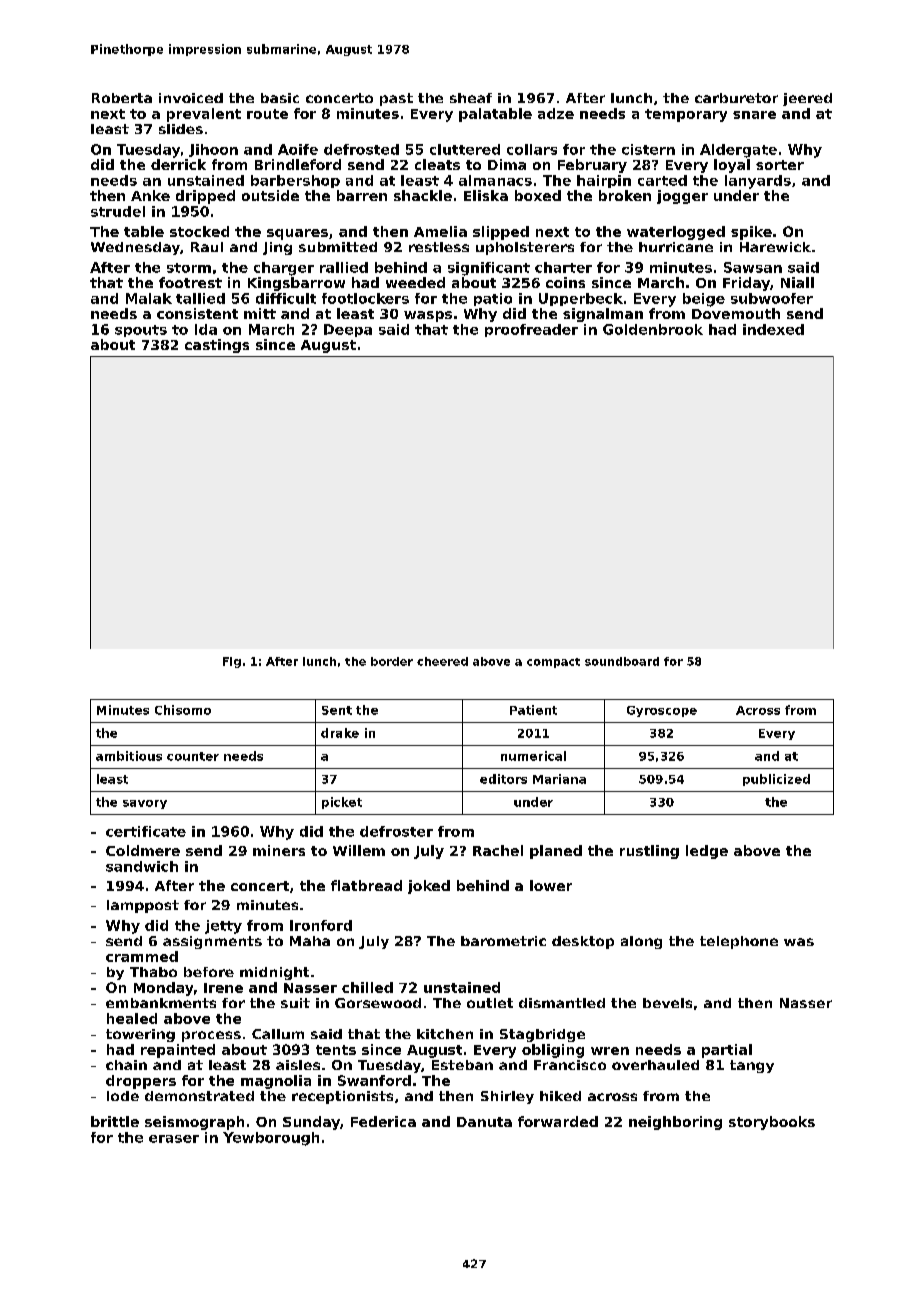 This document has width=924, height=1308. What do you see at coordinates (531, 330) in the document?
I see `proofreader` at bounding box center [531, 330].
